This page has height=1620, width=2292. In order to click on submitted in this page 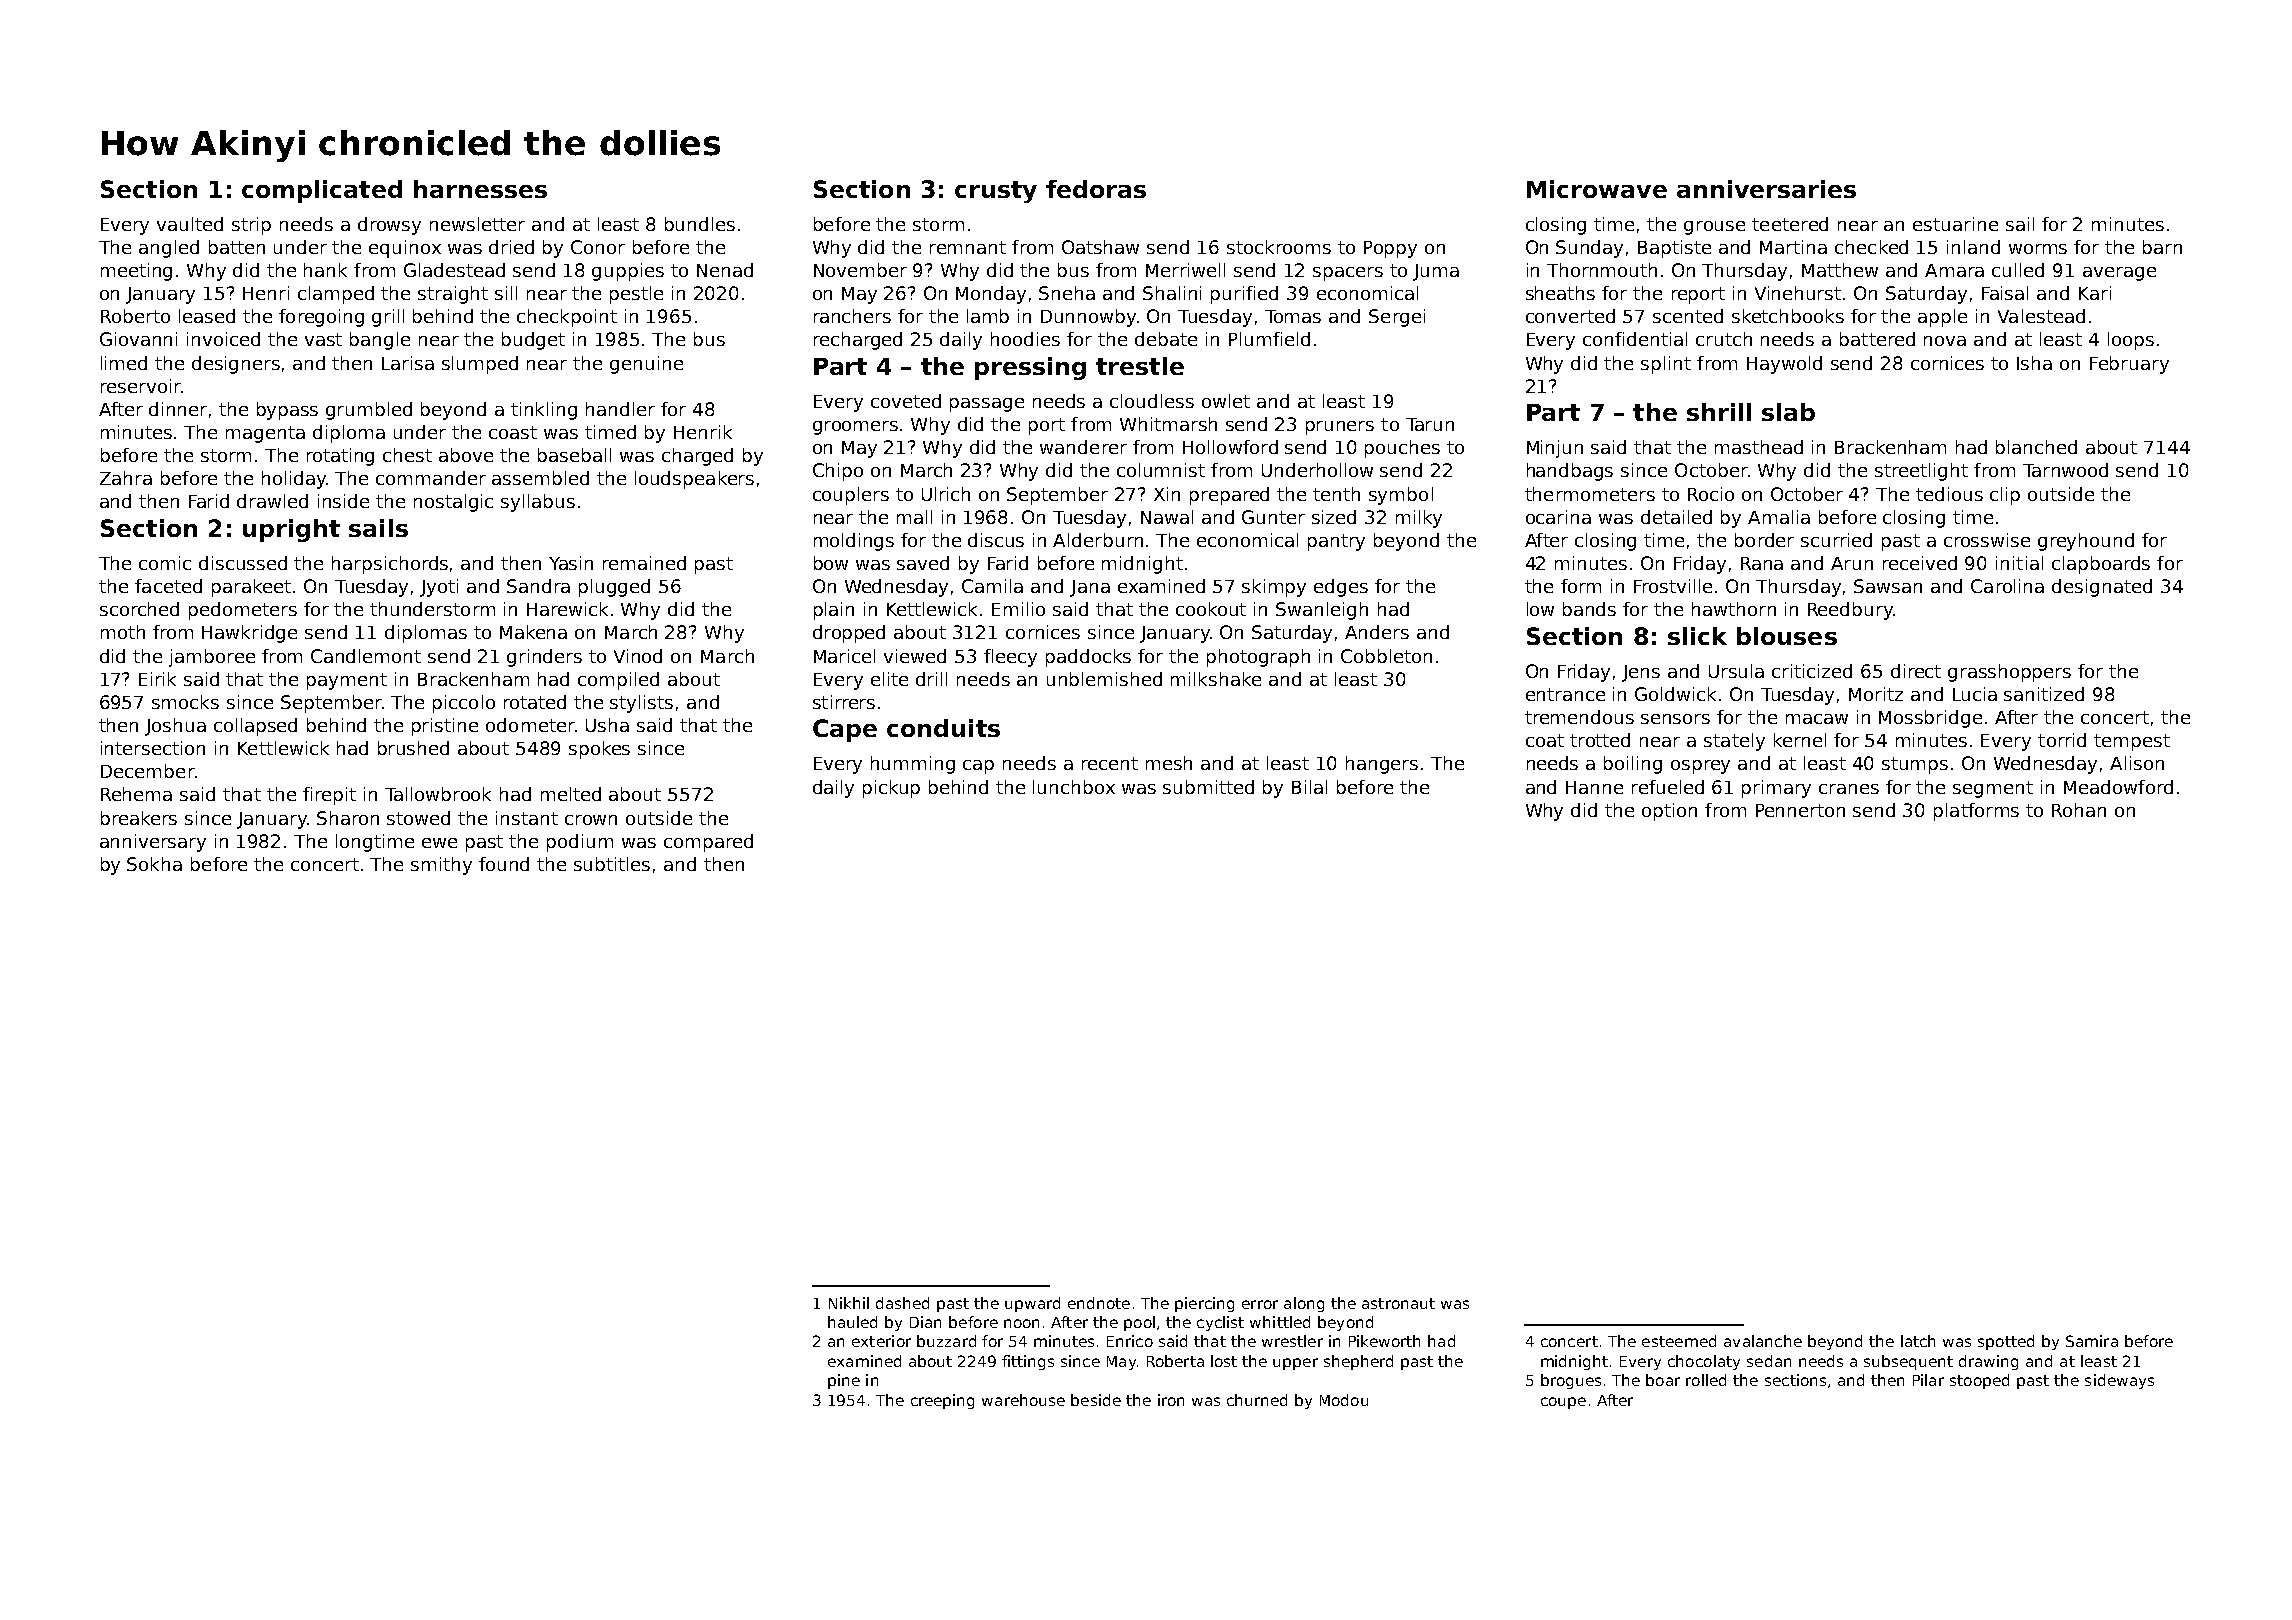, I will do `click(1208, 787)`.
